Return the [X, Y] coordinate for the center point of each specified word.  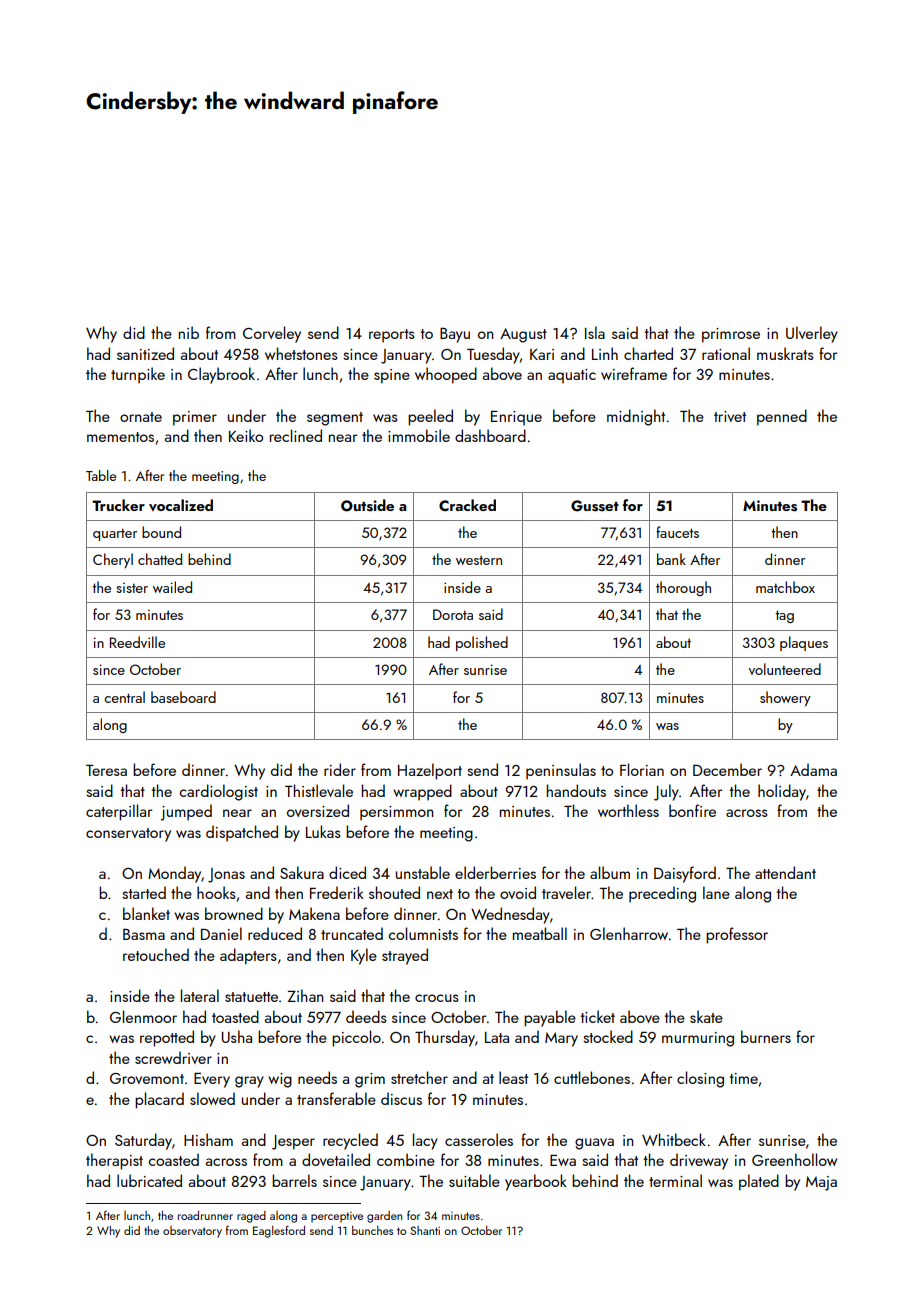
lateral [200, 995]
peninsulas [561, 771]
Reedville [137, 642]
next [440, 894]
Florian [642, 769]
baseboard [183, 697]
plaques [804, 643]
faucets [677, 532]
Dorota [453, 614]
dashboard [490, 435]
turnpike [138, 375]
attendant [785, 872]
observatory [192, 1232]
